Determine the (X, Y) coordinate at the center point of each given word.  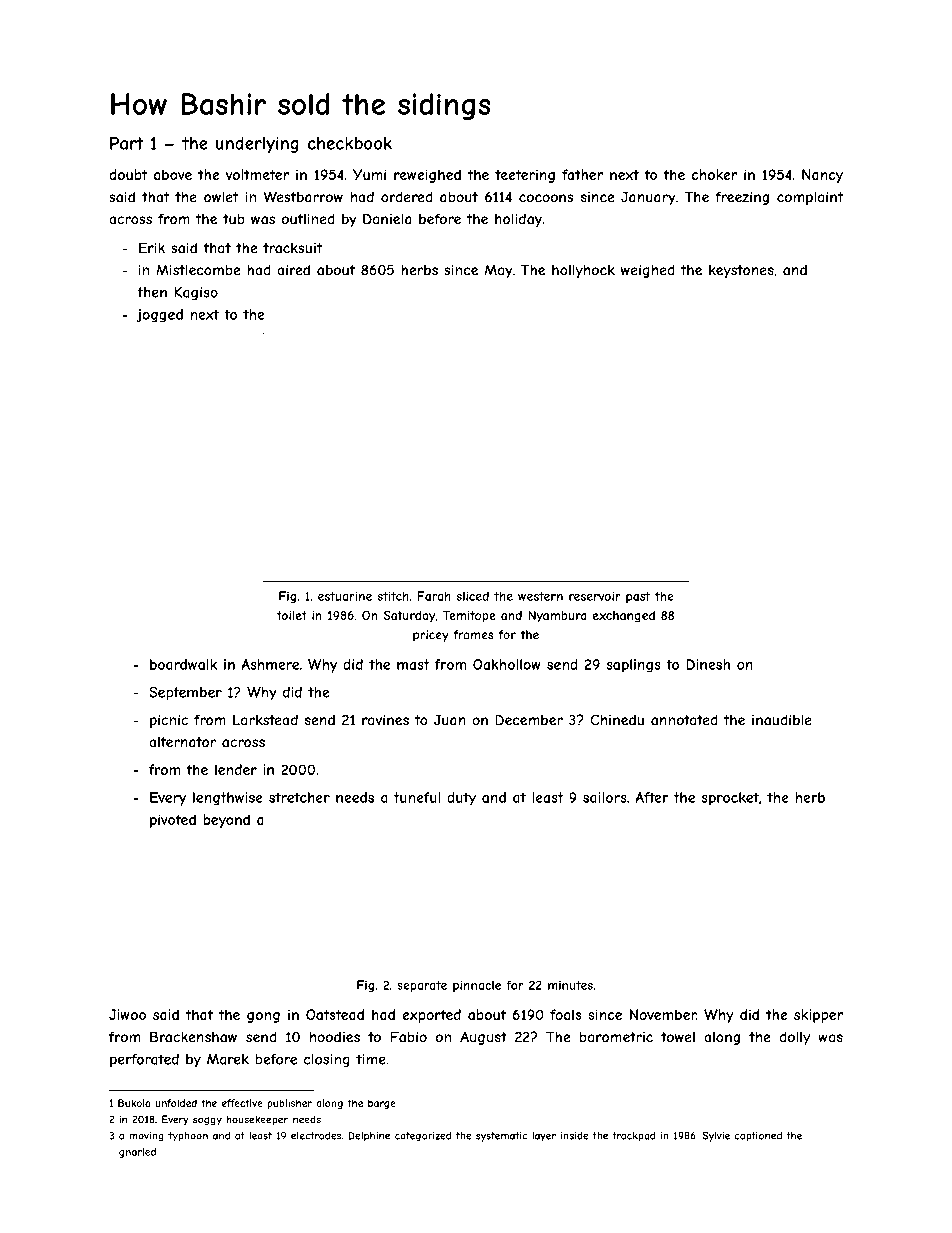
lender (236, 769)
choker (714, 174)
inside (575, 1136)
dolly (794, 1038)
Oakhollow (507, 664)
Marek (228, 1059)
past (638, 597)
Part (126, 143)
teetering (525, 176)
